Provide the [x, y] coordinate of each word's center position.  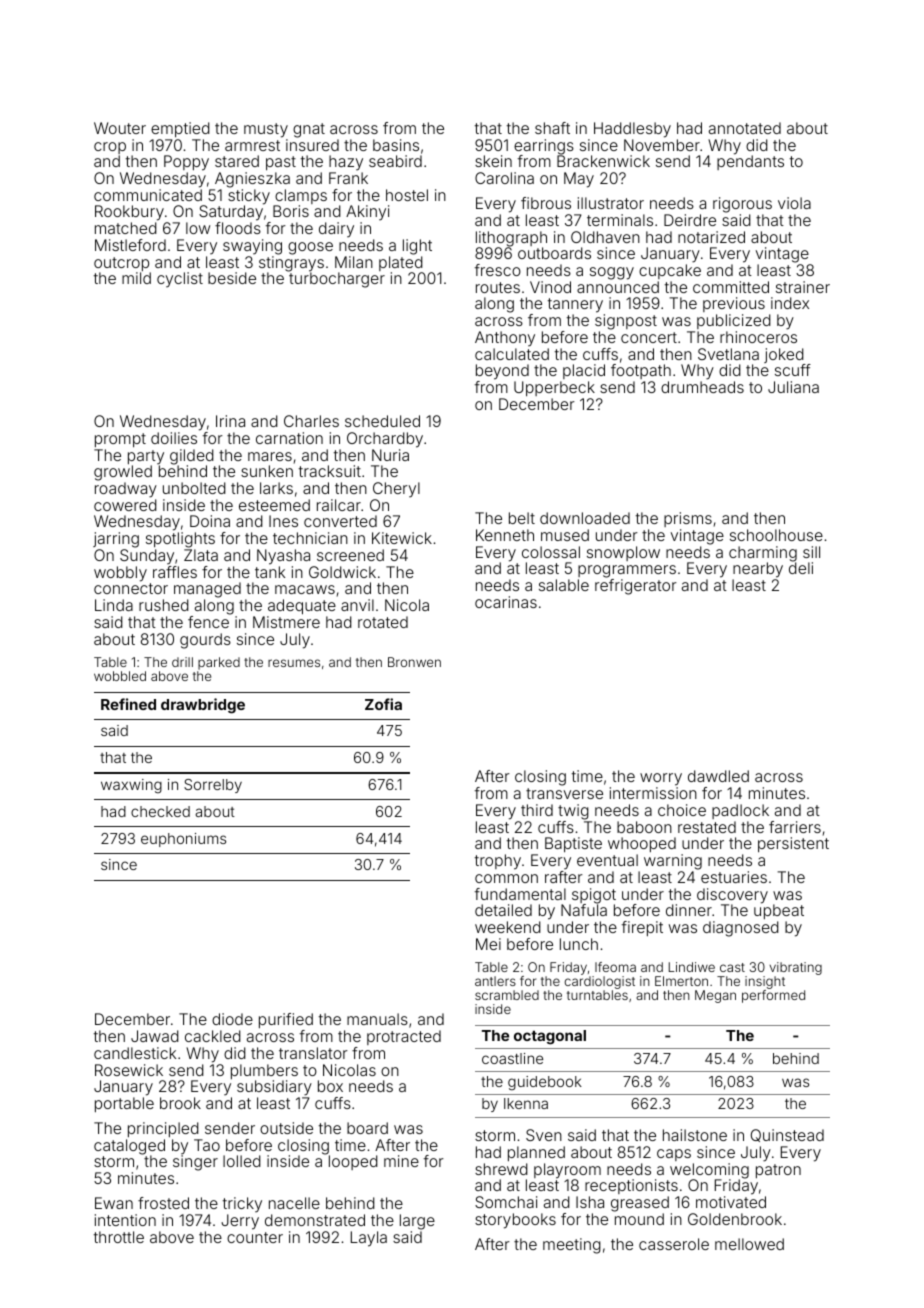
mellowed [749, 1244]
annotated [745, 128]
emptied [180, 129]
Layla [369, 1239]
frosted [163, 1203]
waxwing [131, 786]
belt [522, 518]
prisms [688, 519]
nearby [758, 570]
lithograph [511, 239]
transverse [564, 793]
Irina [230, 421]
